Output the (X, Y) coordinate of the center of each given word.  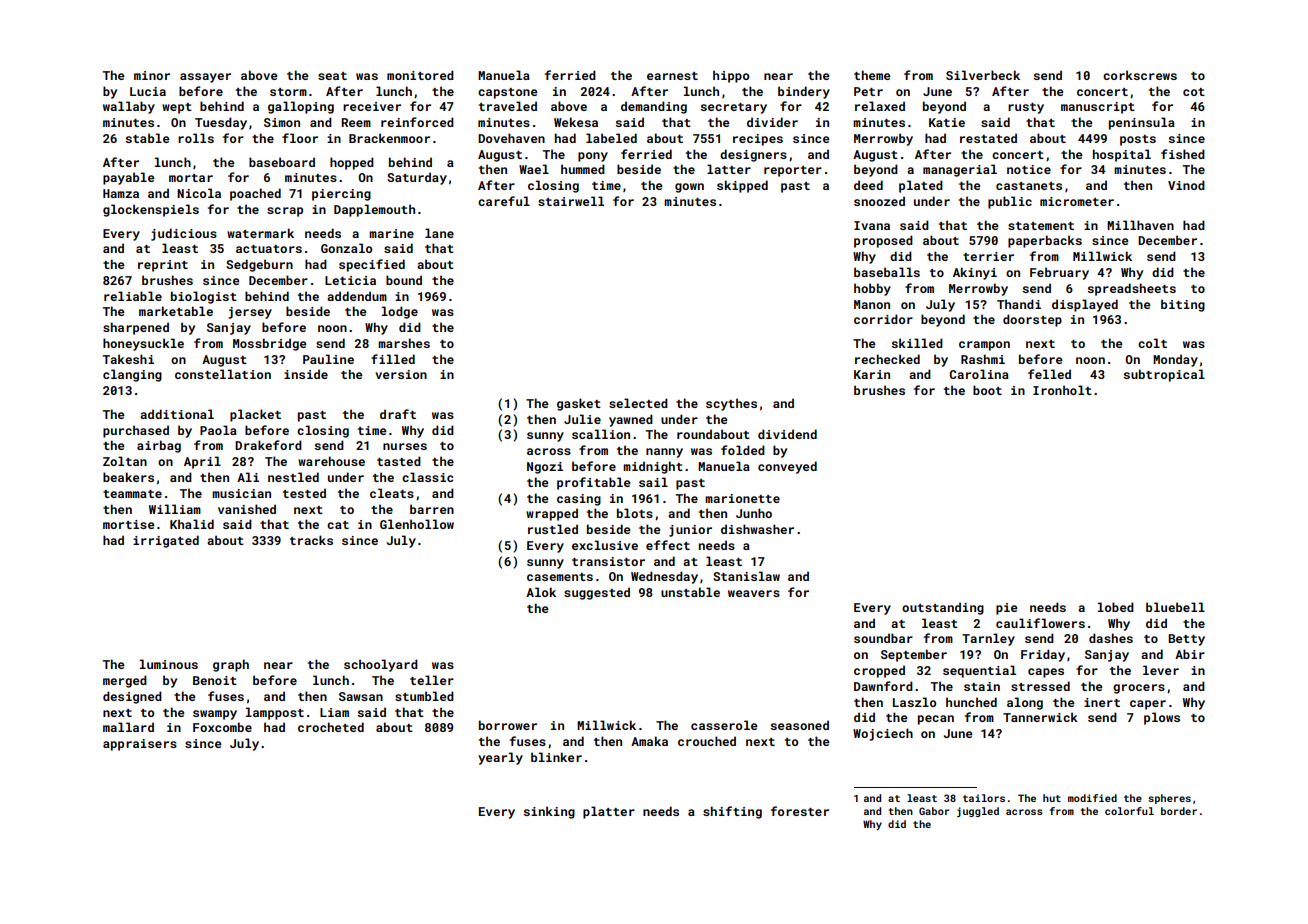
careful (504, 201)
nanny (664, 453)
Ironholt (1062, 390)
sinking (549, 812)
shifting (732, 812)
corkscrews (1140, 75)
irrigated (166, 541)
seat (332, 76)
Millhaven (1140, 225)
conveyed (787, 467)
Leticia (350, 280)
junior (690, 531)
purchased (136, 431)
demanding (654, 107)
